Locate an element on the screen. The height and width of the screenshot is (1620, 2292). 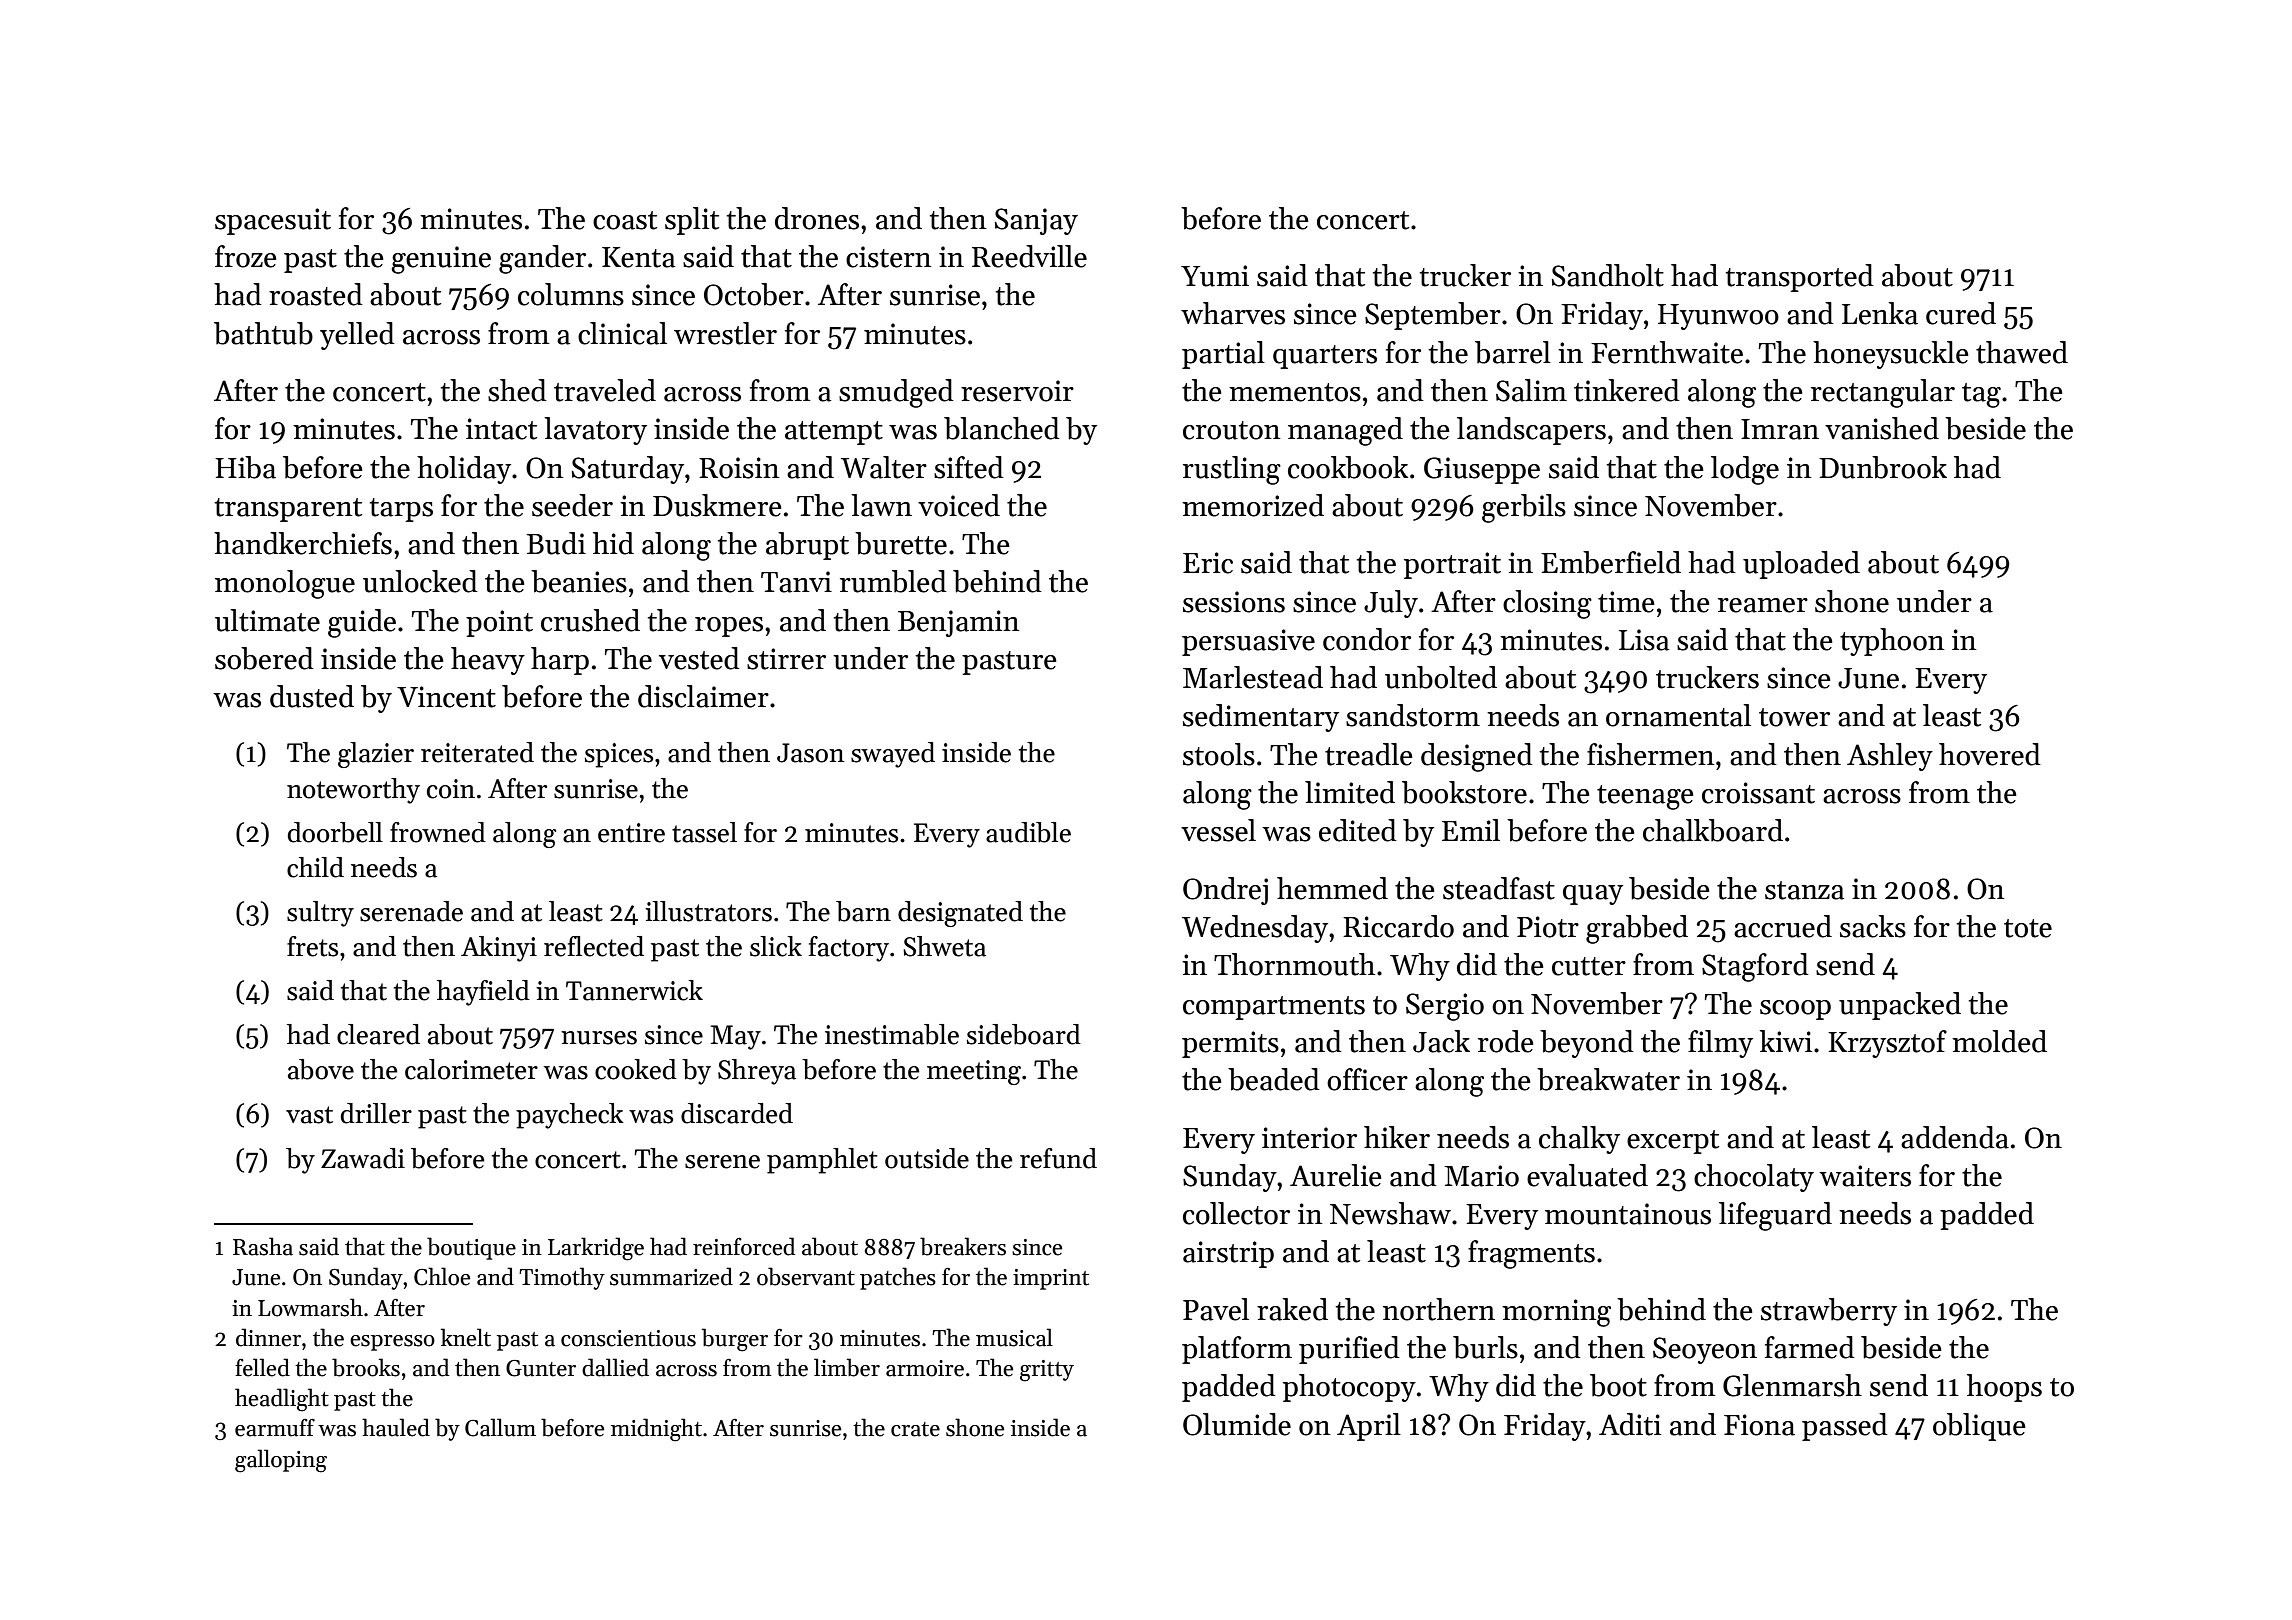
Rasha is located at coordinates (263, 1246).
